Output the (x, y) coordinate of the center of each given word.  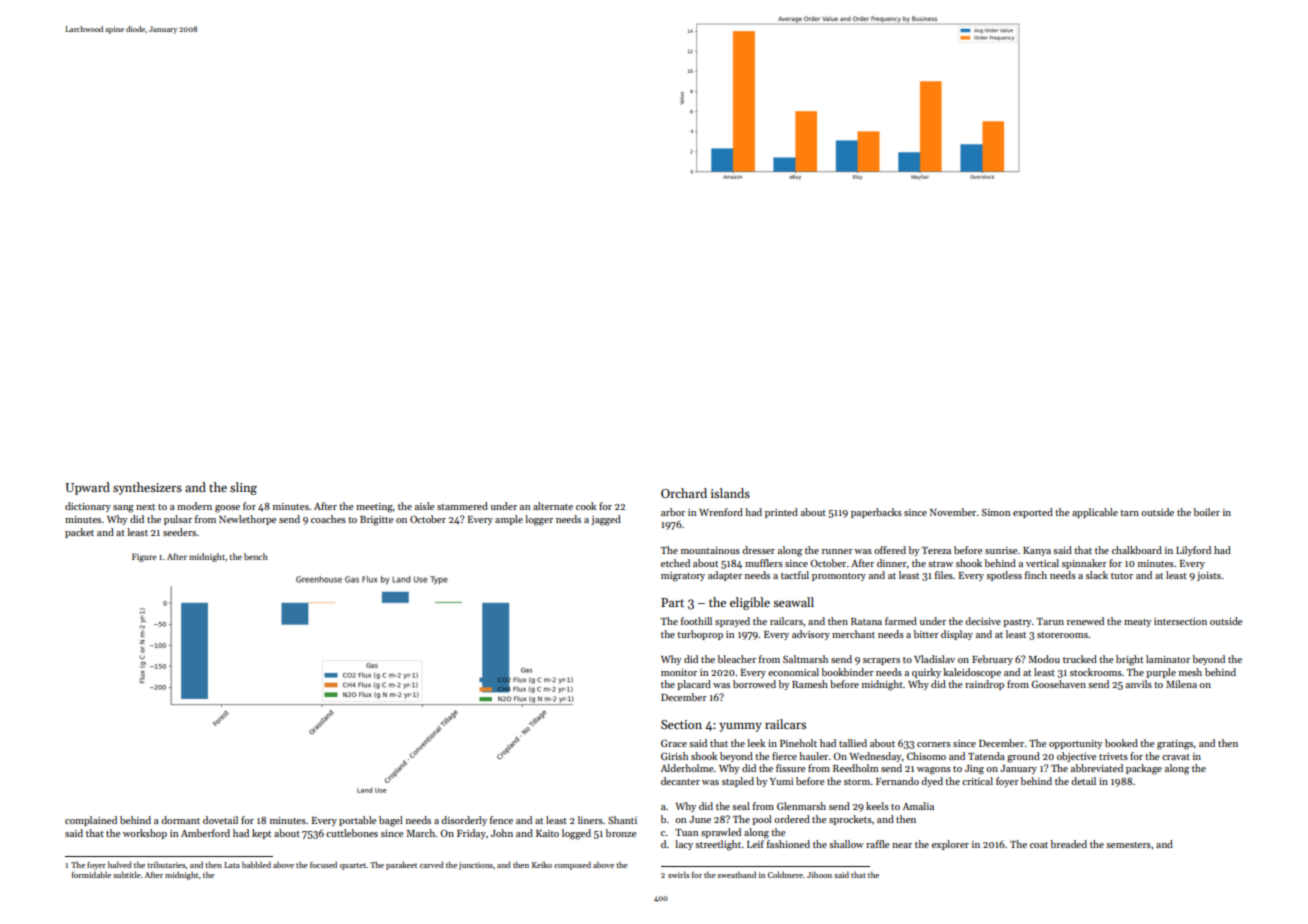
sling (243, 488)
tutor (1122, 576)
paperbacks (876, 513)
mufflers (764, 563)
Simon (996, 512)
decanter (680, 781)
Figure (144, 557)
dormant (180, 820)
